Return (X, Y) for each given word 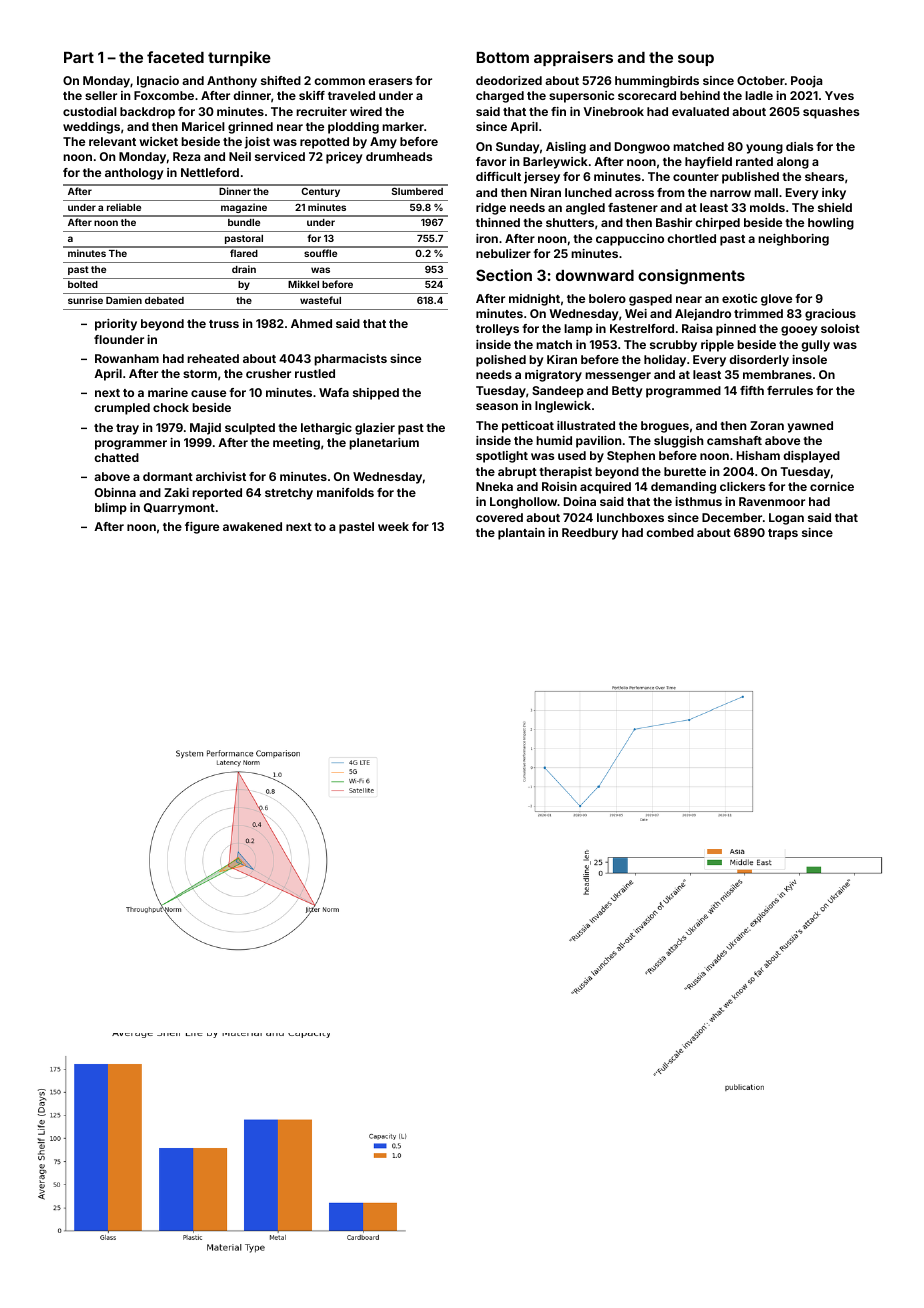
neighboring (793, 240)
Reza (186, 156)
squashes (831, 113)
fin (558, 111)
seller (101, 95)
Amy (383, 143)
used (572, 455)
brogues (665, 427)
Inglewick (563, 407)
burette (685, 471)
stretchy (289, 494)
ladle (759, 95)
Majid (205, 429)
